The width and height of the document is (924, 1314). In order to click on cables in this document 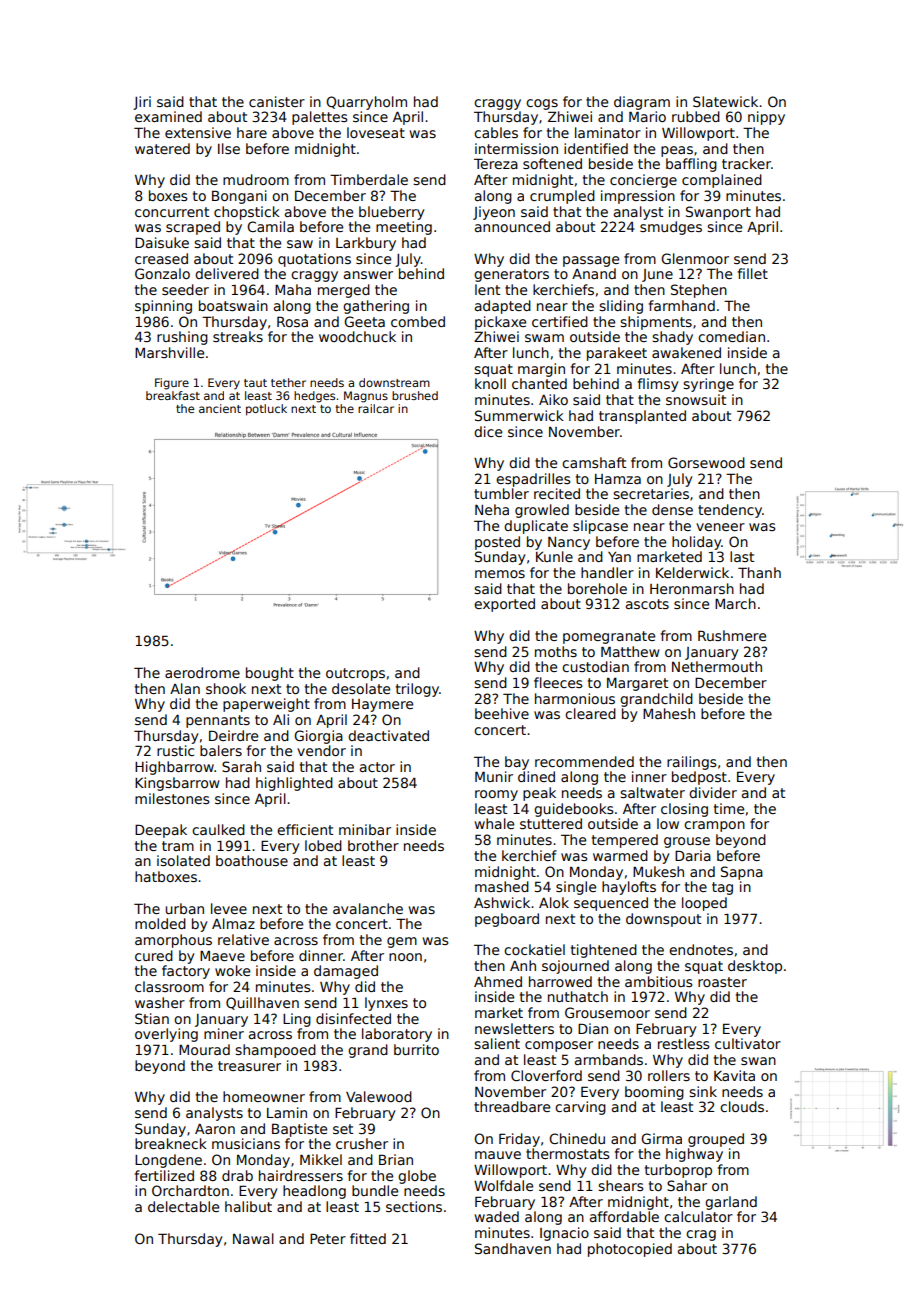, I will do `click(496, 132)`.
